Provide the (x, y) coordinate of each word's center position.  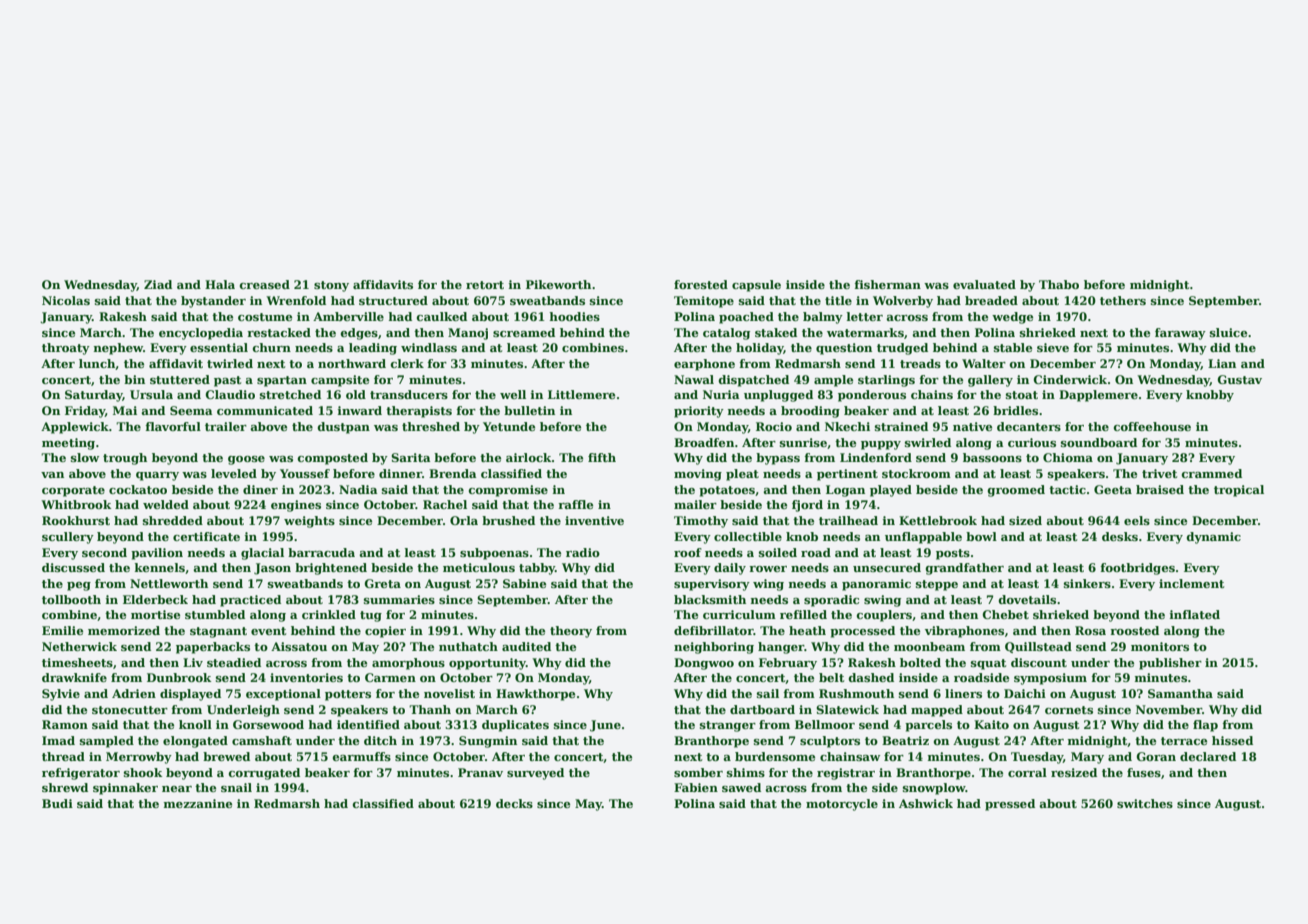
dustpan (343, 428)
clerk (407, 363)
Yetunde (509, 426)
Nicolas (66, 300)
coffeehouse (1152, 426)
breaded (991, 300)
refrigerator (81, 774)
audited (526, 646)
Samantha (1180, 693)
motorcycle (842, 805)
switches (1145, 803)
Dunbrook (179, 677)
